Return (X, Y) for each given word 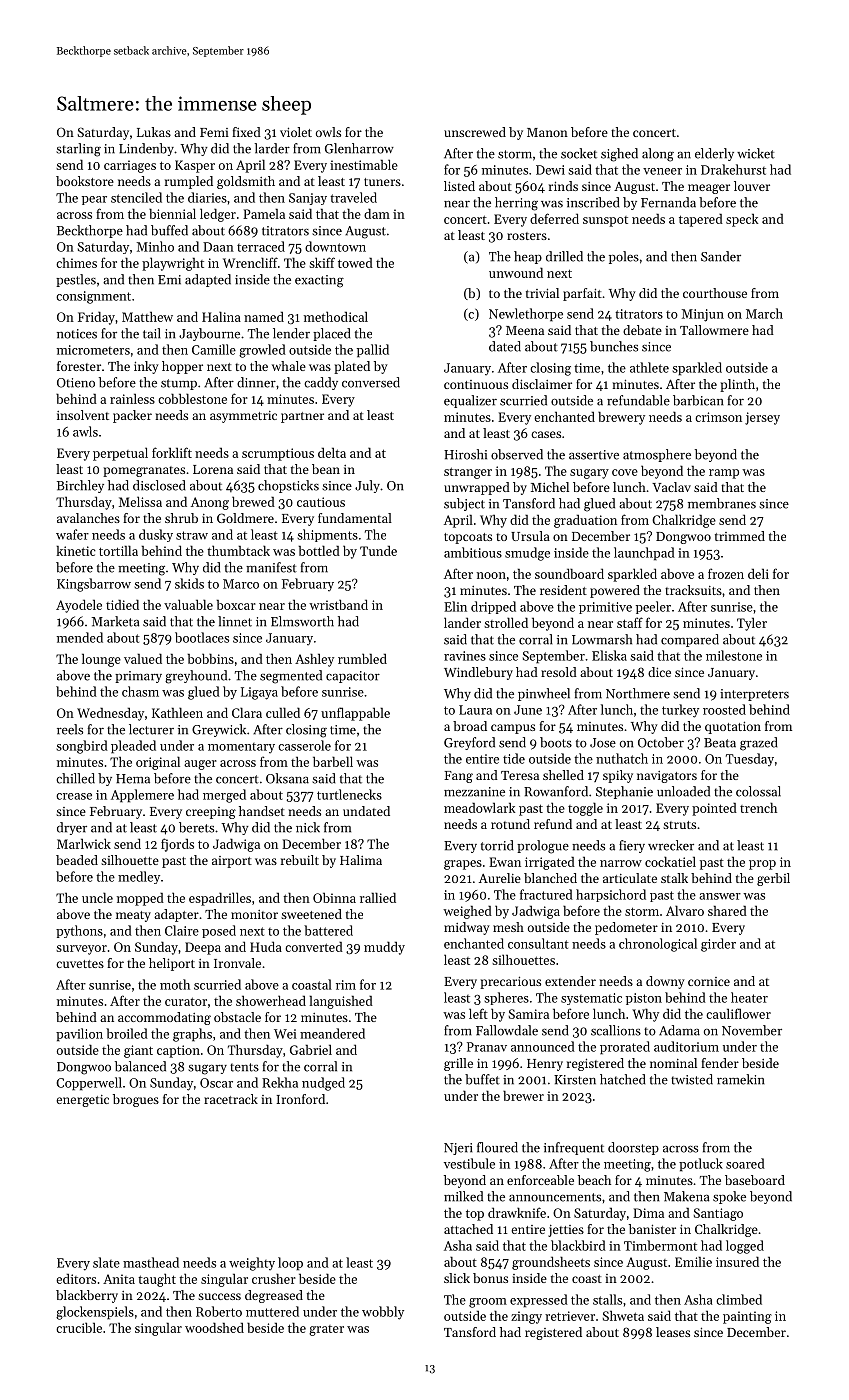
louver (752, 186)
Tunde (378, 551)
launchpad (644, 554)
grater (326, 1330)
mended (80, 637)
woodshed (214, 1327)
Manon (547, 132)
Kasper (195, 166)
